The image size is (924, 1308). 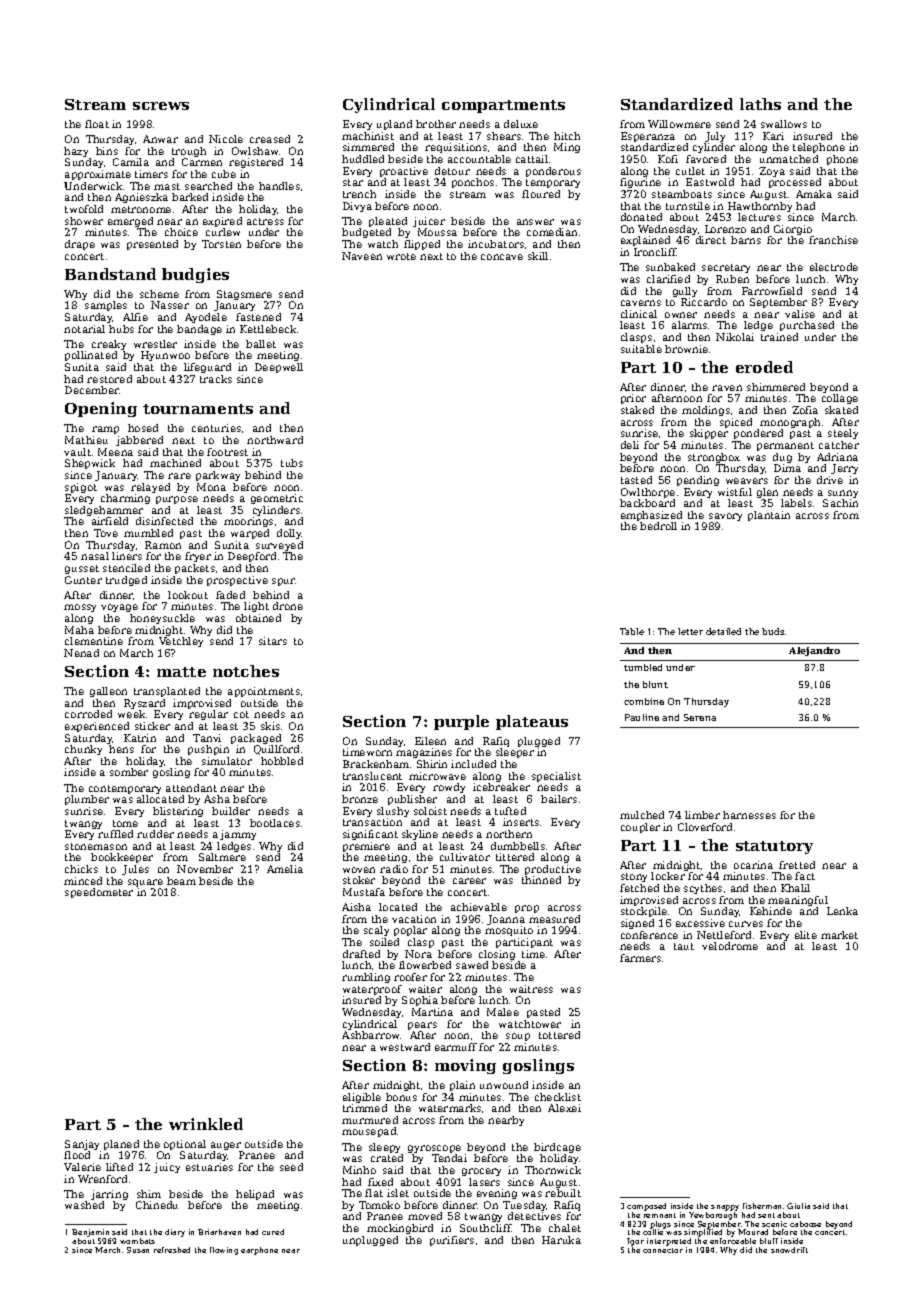 I want to click on Lenka, so click(x=842, y=911).
